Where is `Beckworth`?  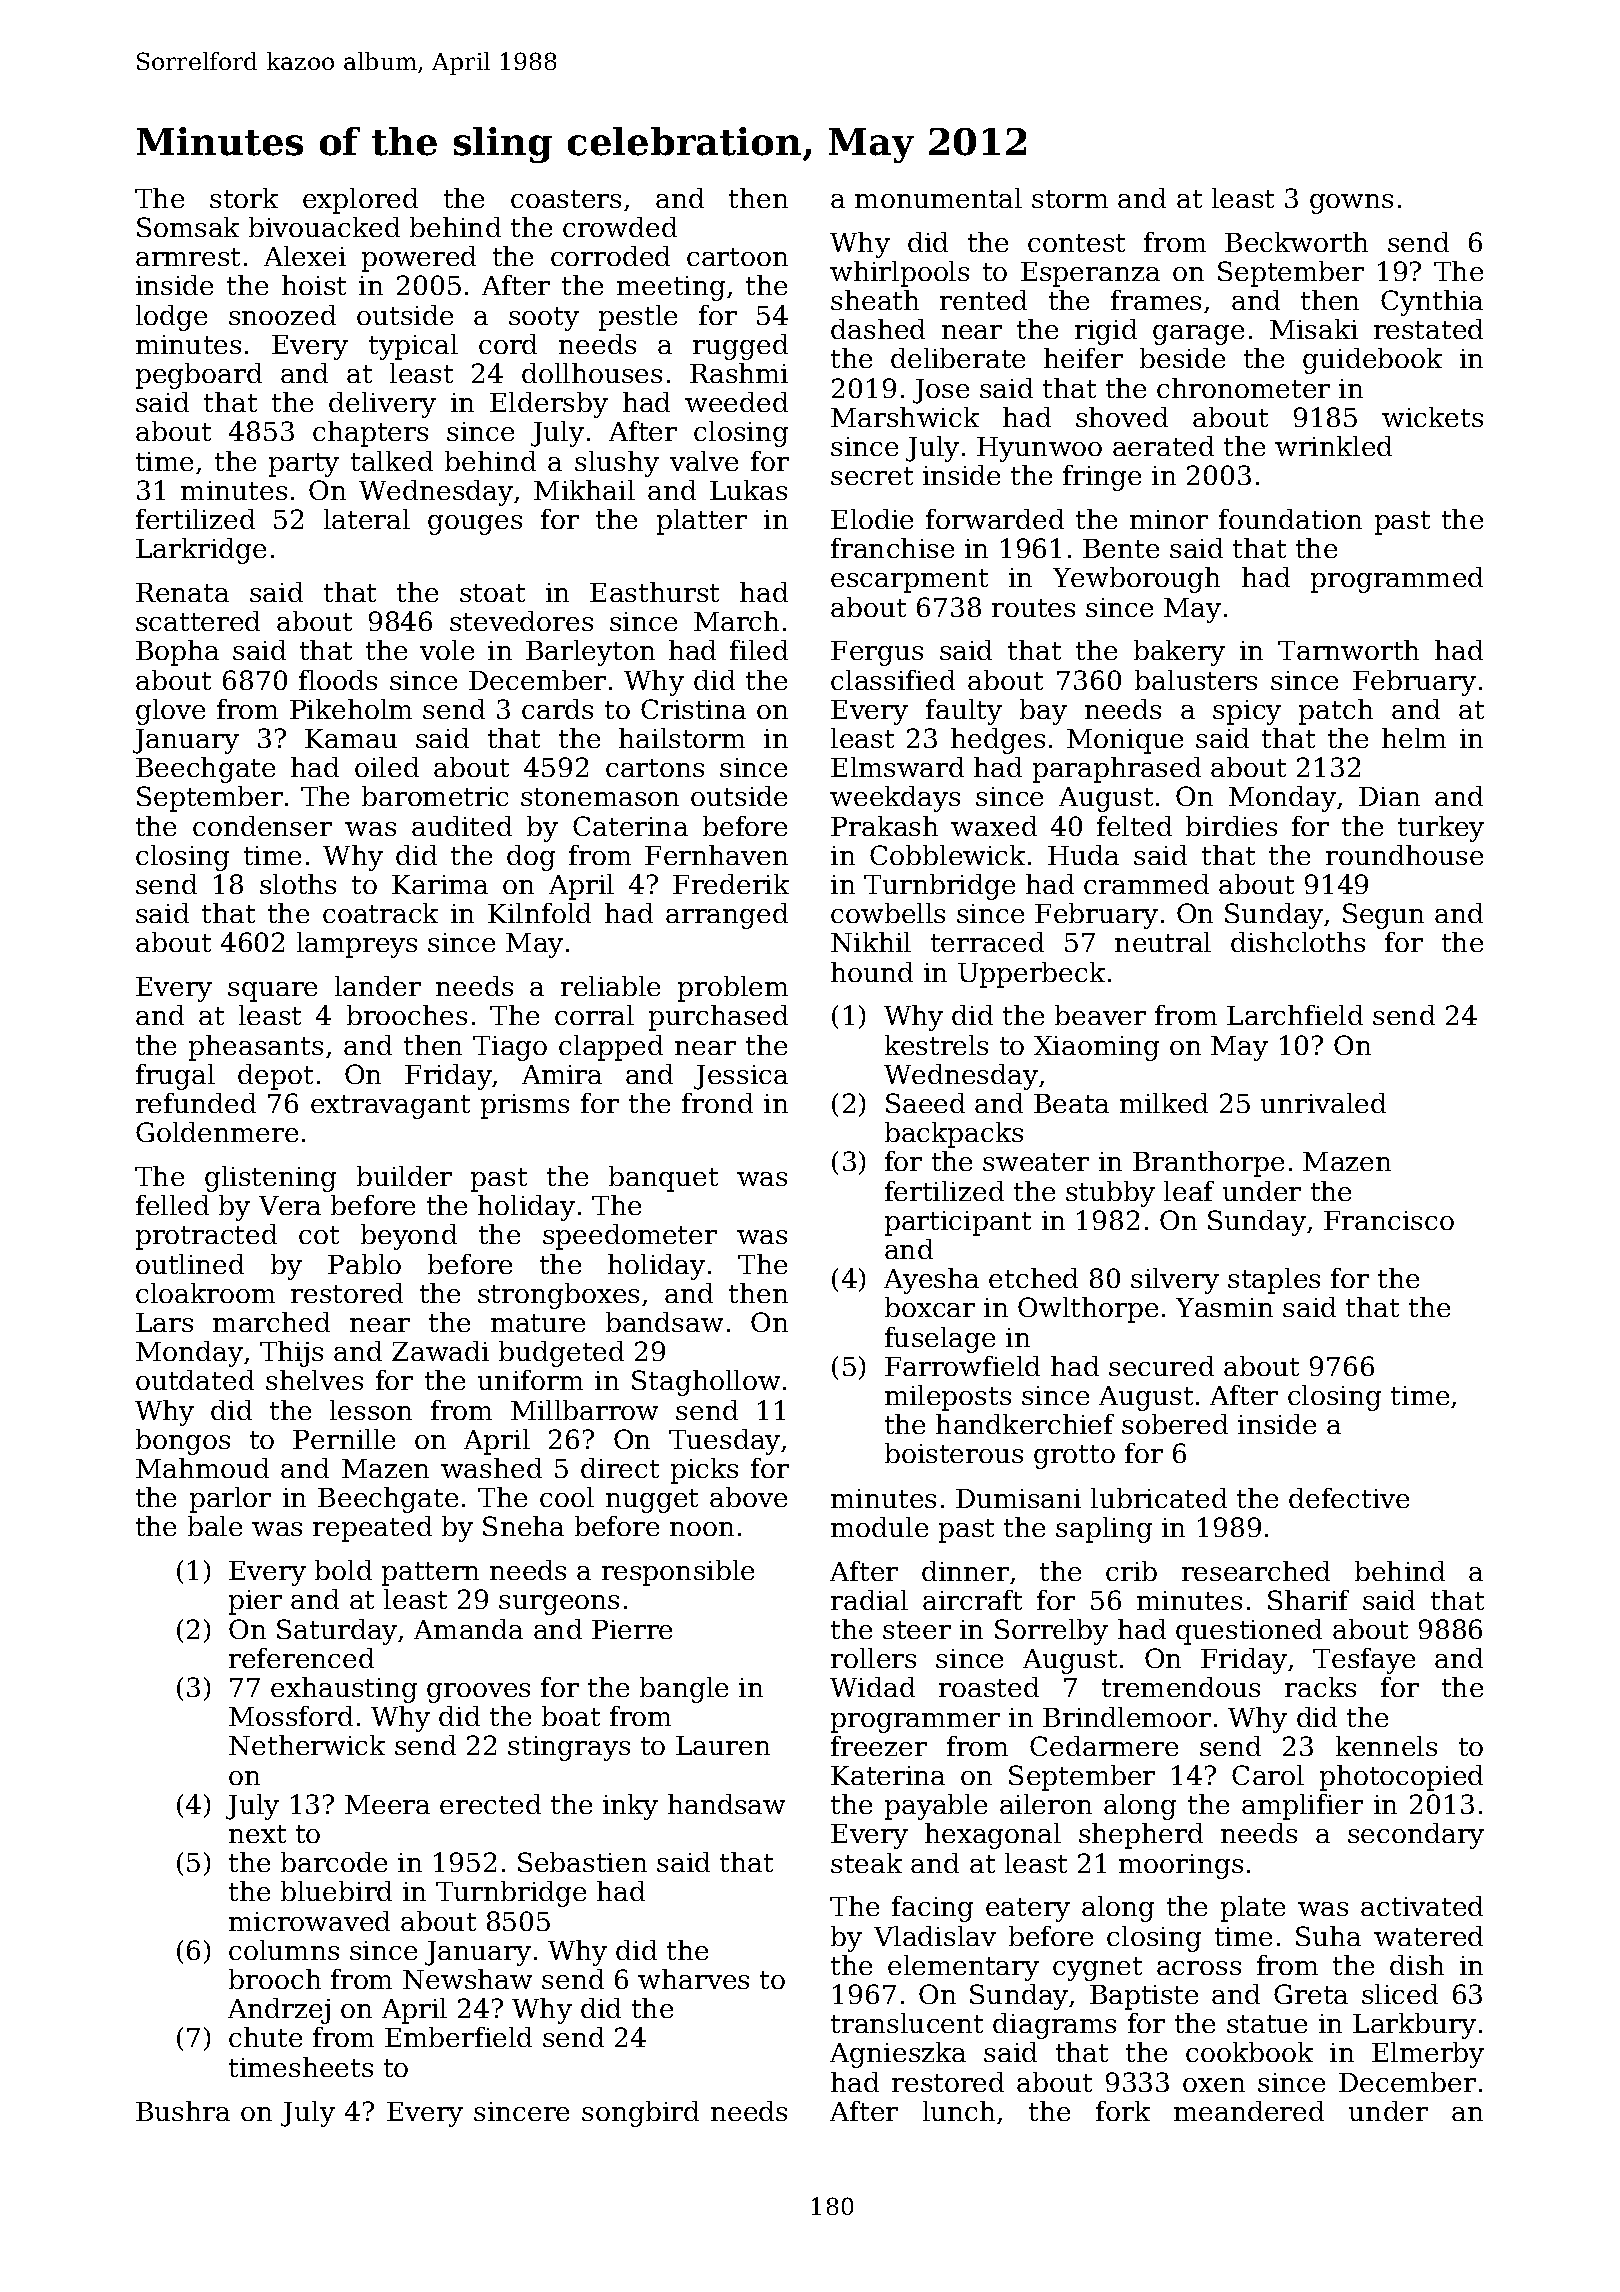
Beckworth is located at coordinates (1296, 242).
